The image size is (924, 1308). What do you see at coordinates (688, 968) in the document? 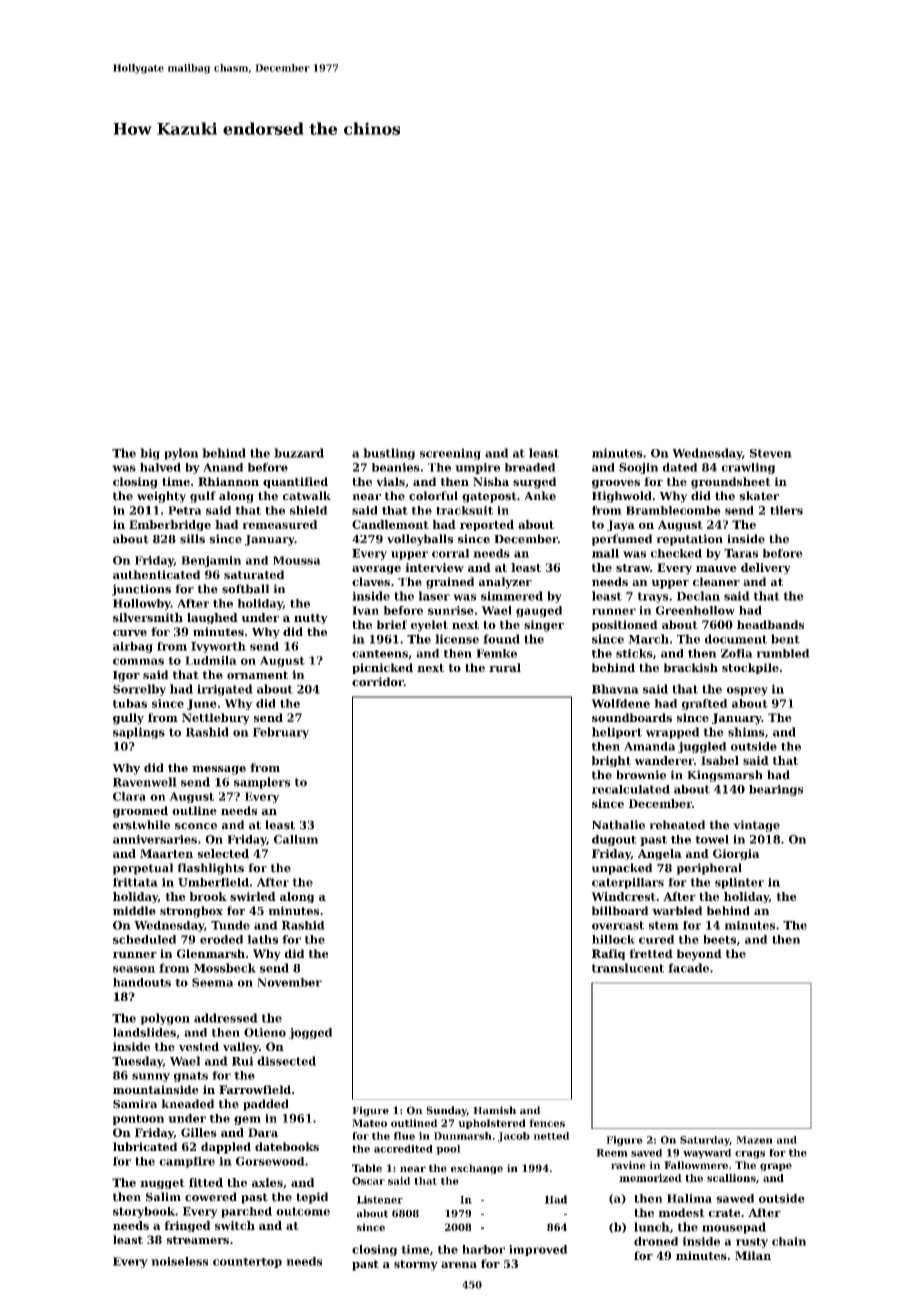
I see `facade` at bounding box center [688, 968].
